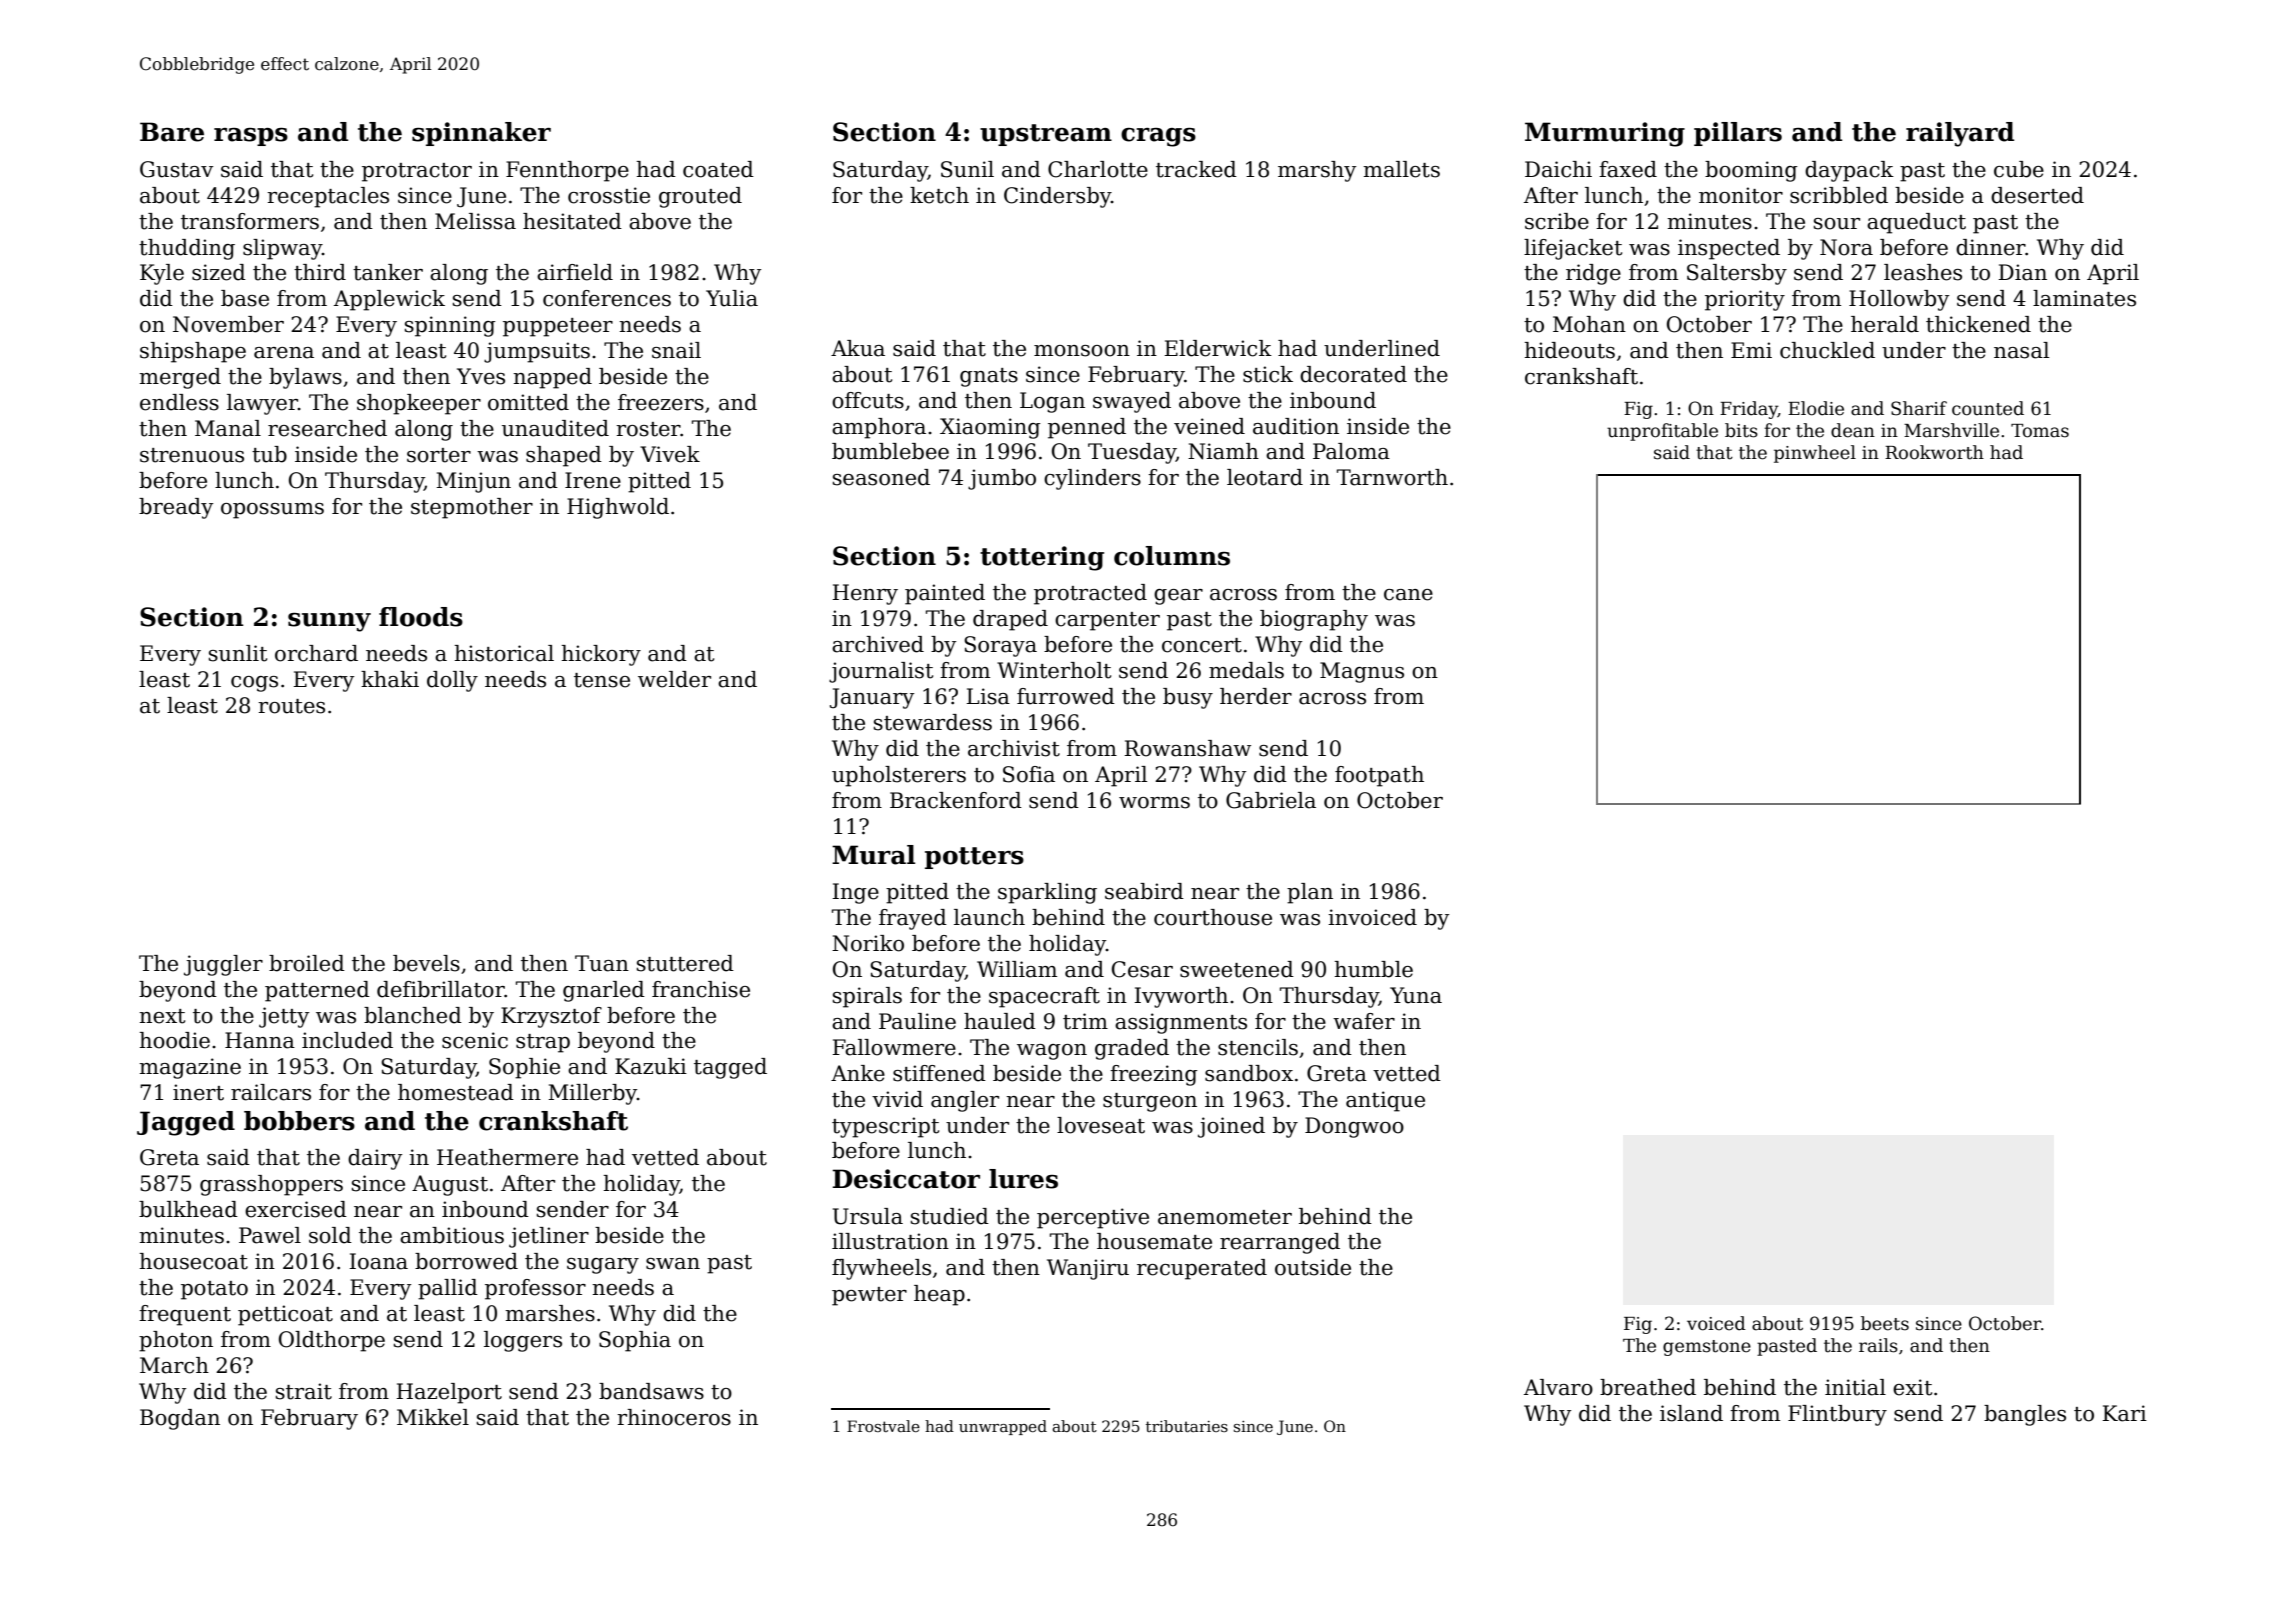  I want to click on Gustav, so click(176, 169).
